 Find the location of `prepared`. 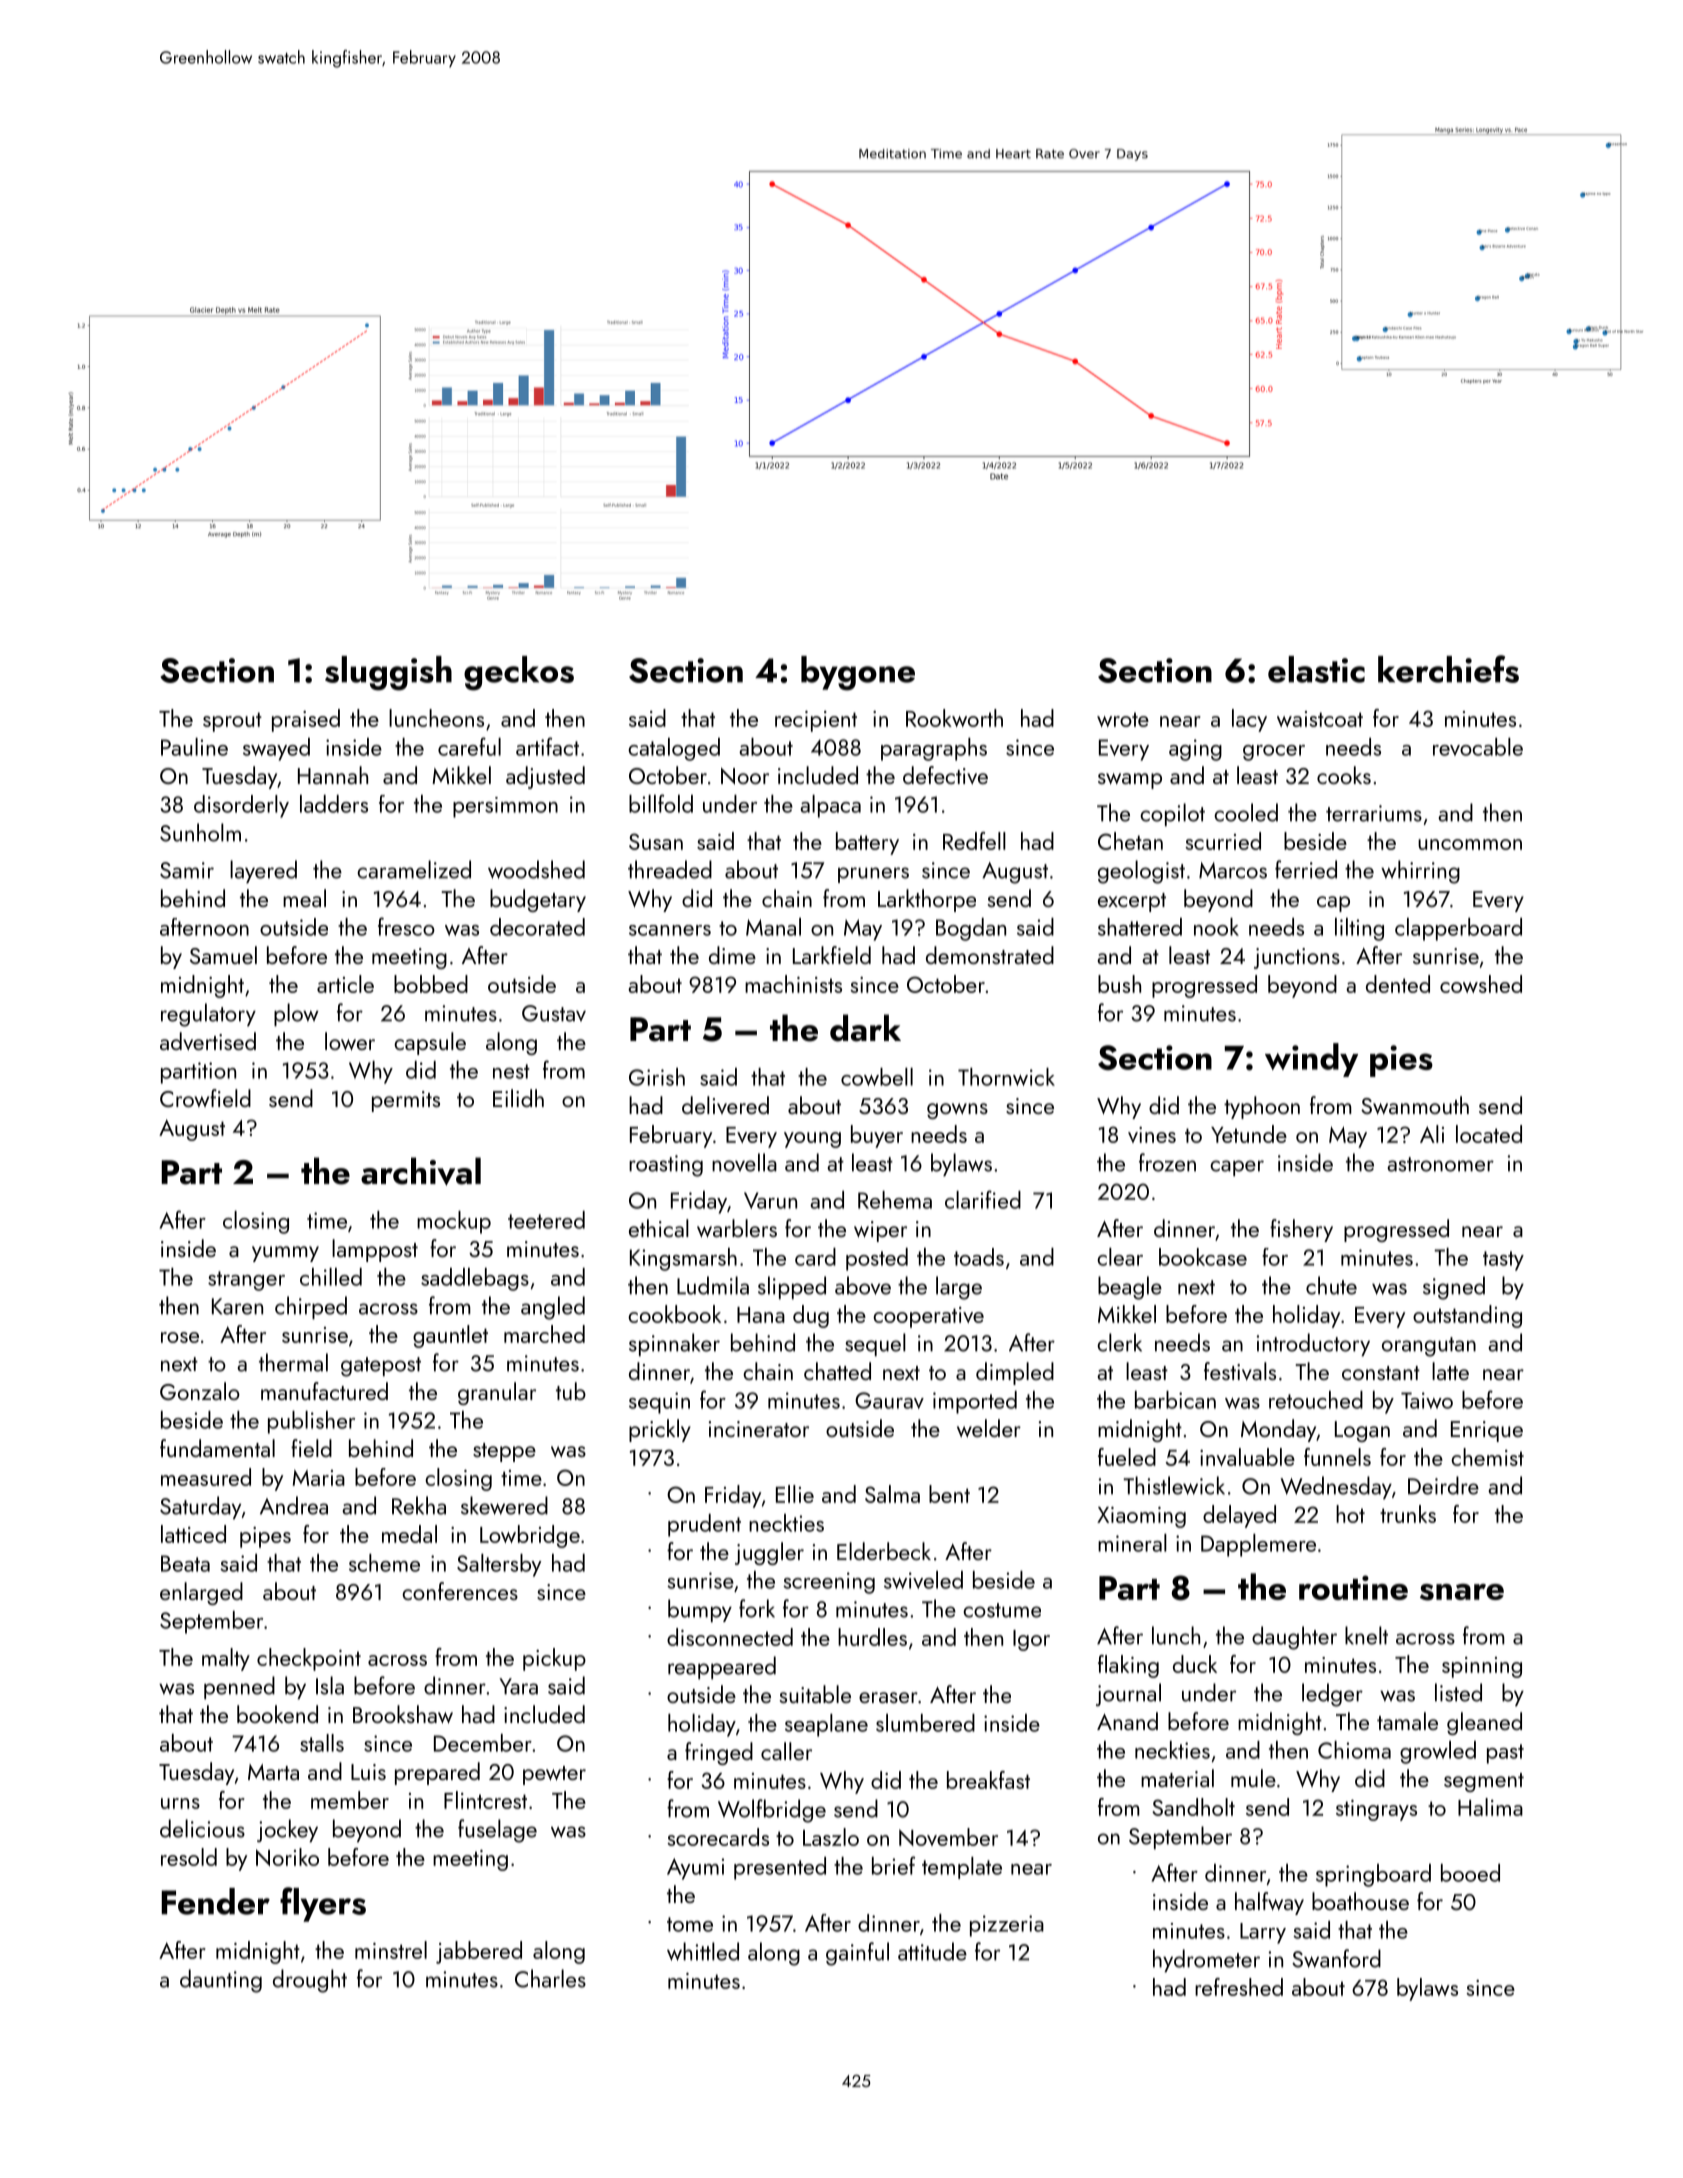

prepared is located at coordinates (437, 1773).
